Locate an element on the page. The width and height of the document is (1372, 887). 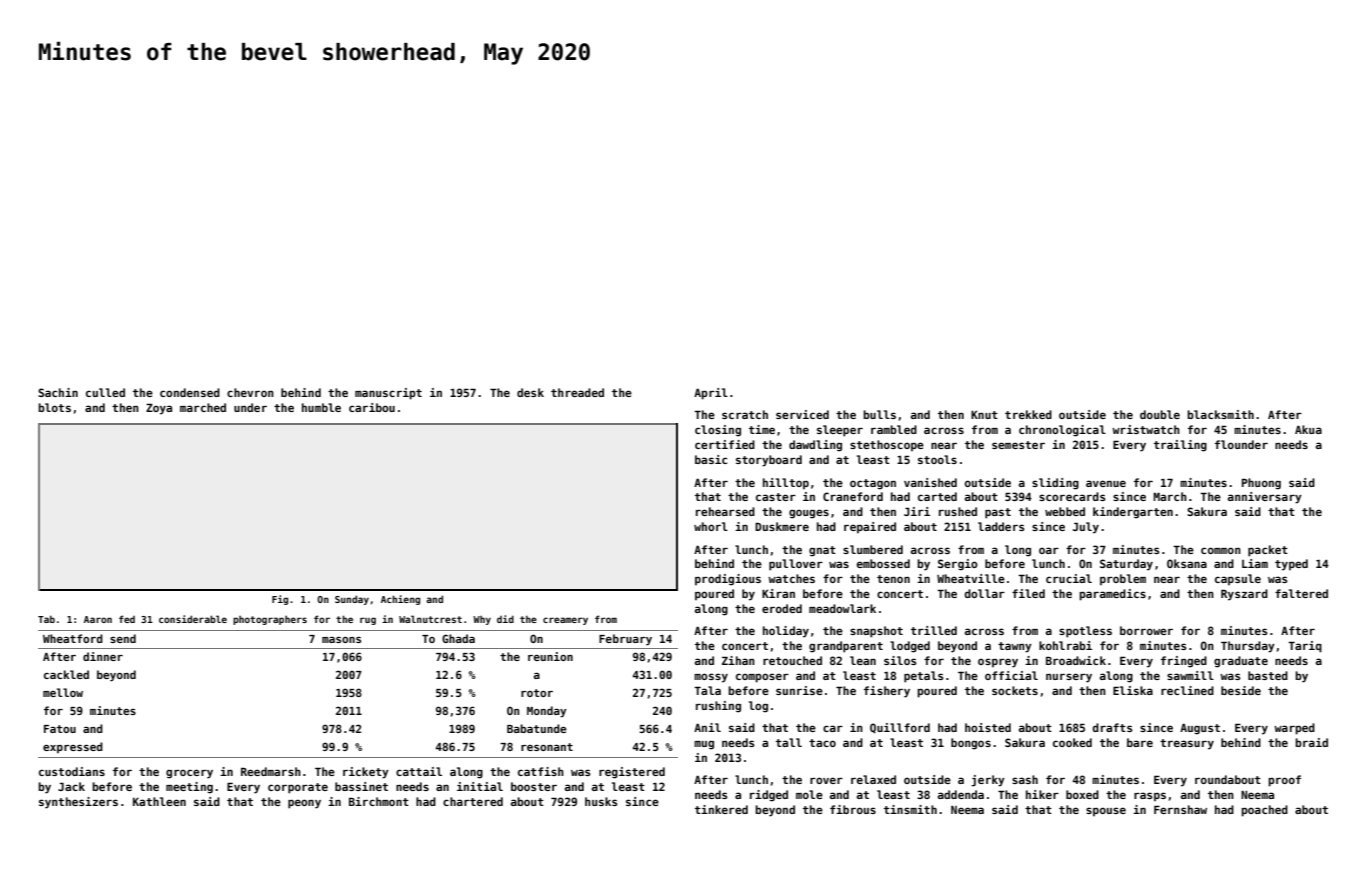
whorl is located at coordinates (711, 526).
